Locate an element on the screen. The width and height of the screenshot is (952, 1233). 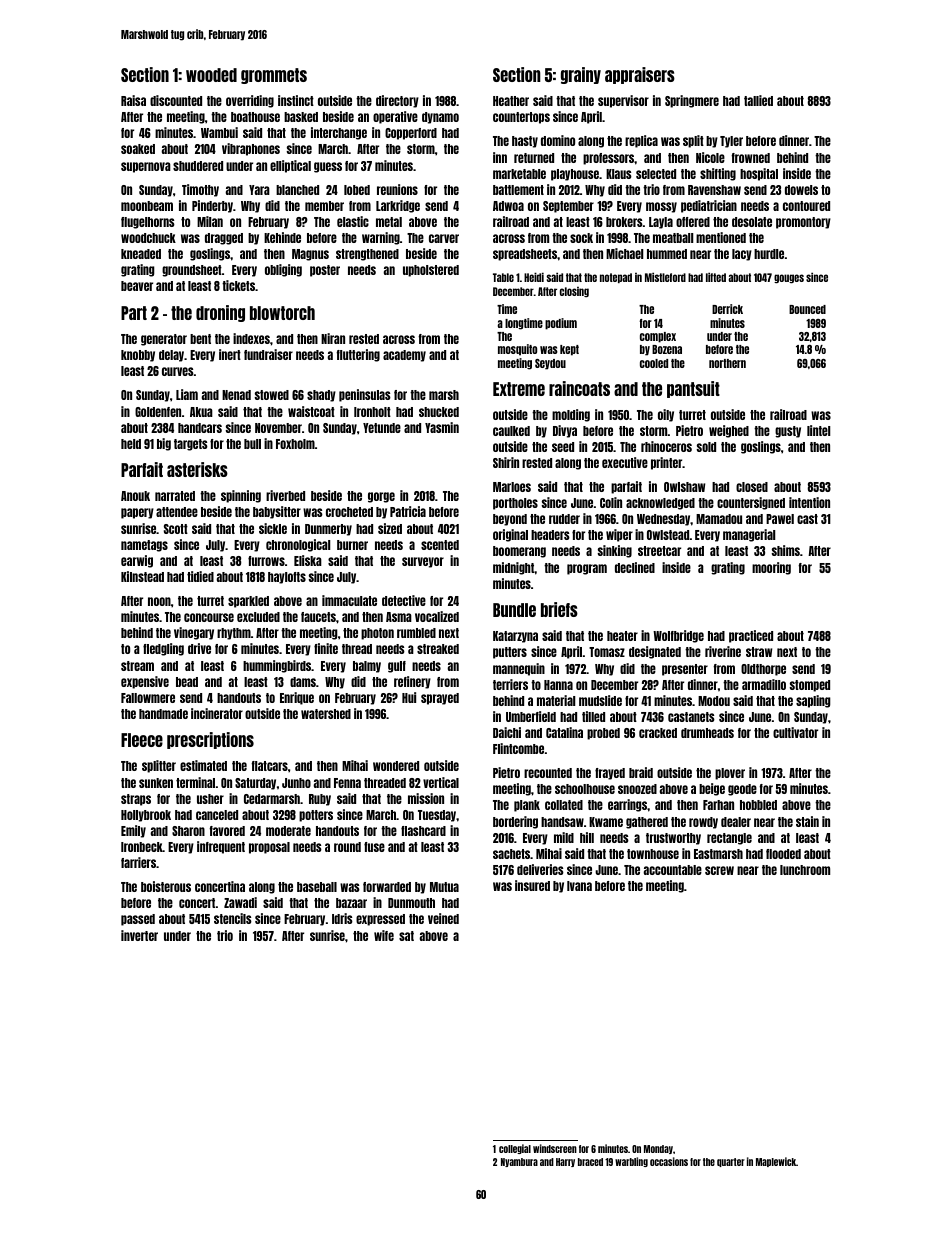
shims is located at coordinates (786, 550).
